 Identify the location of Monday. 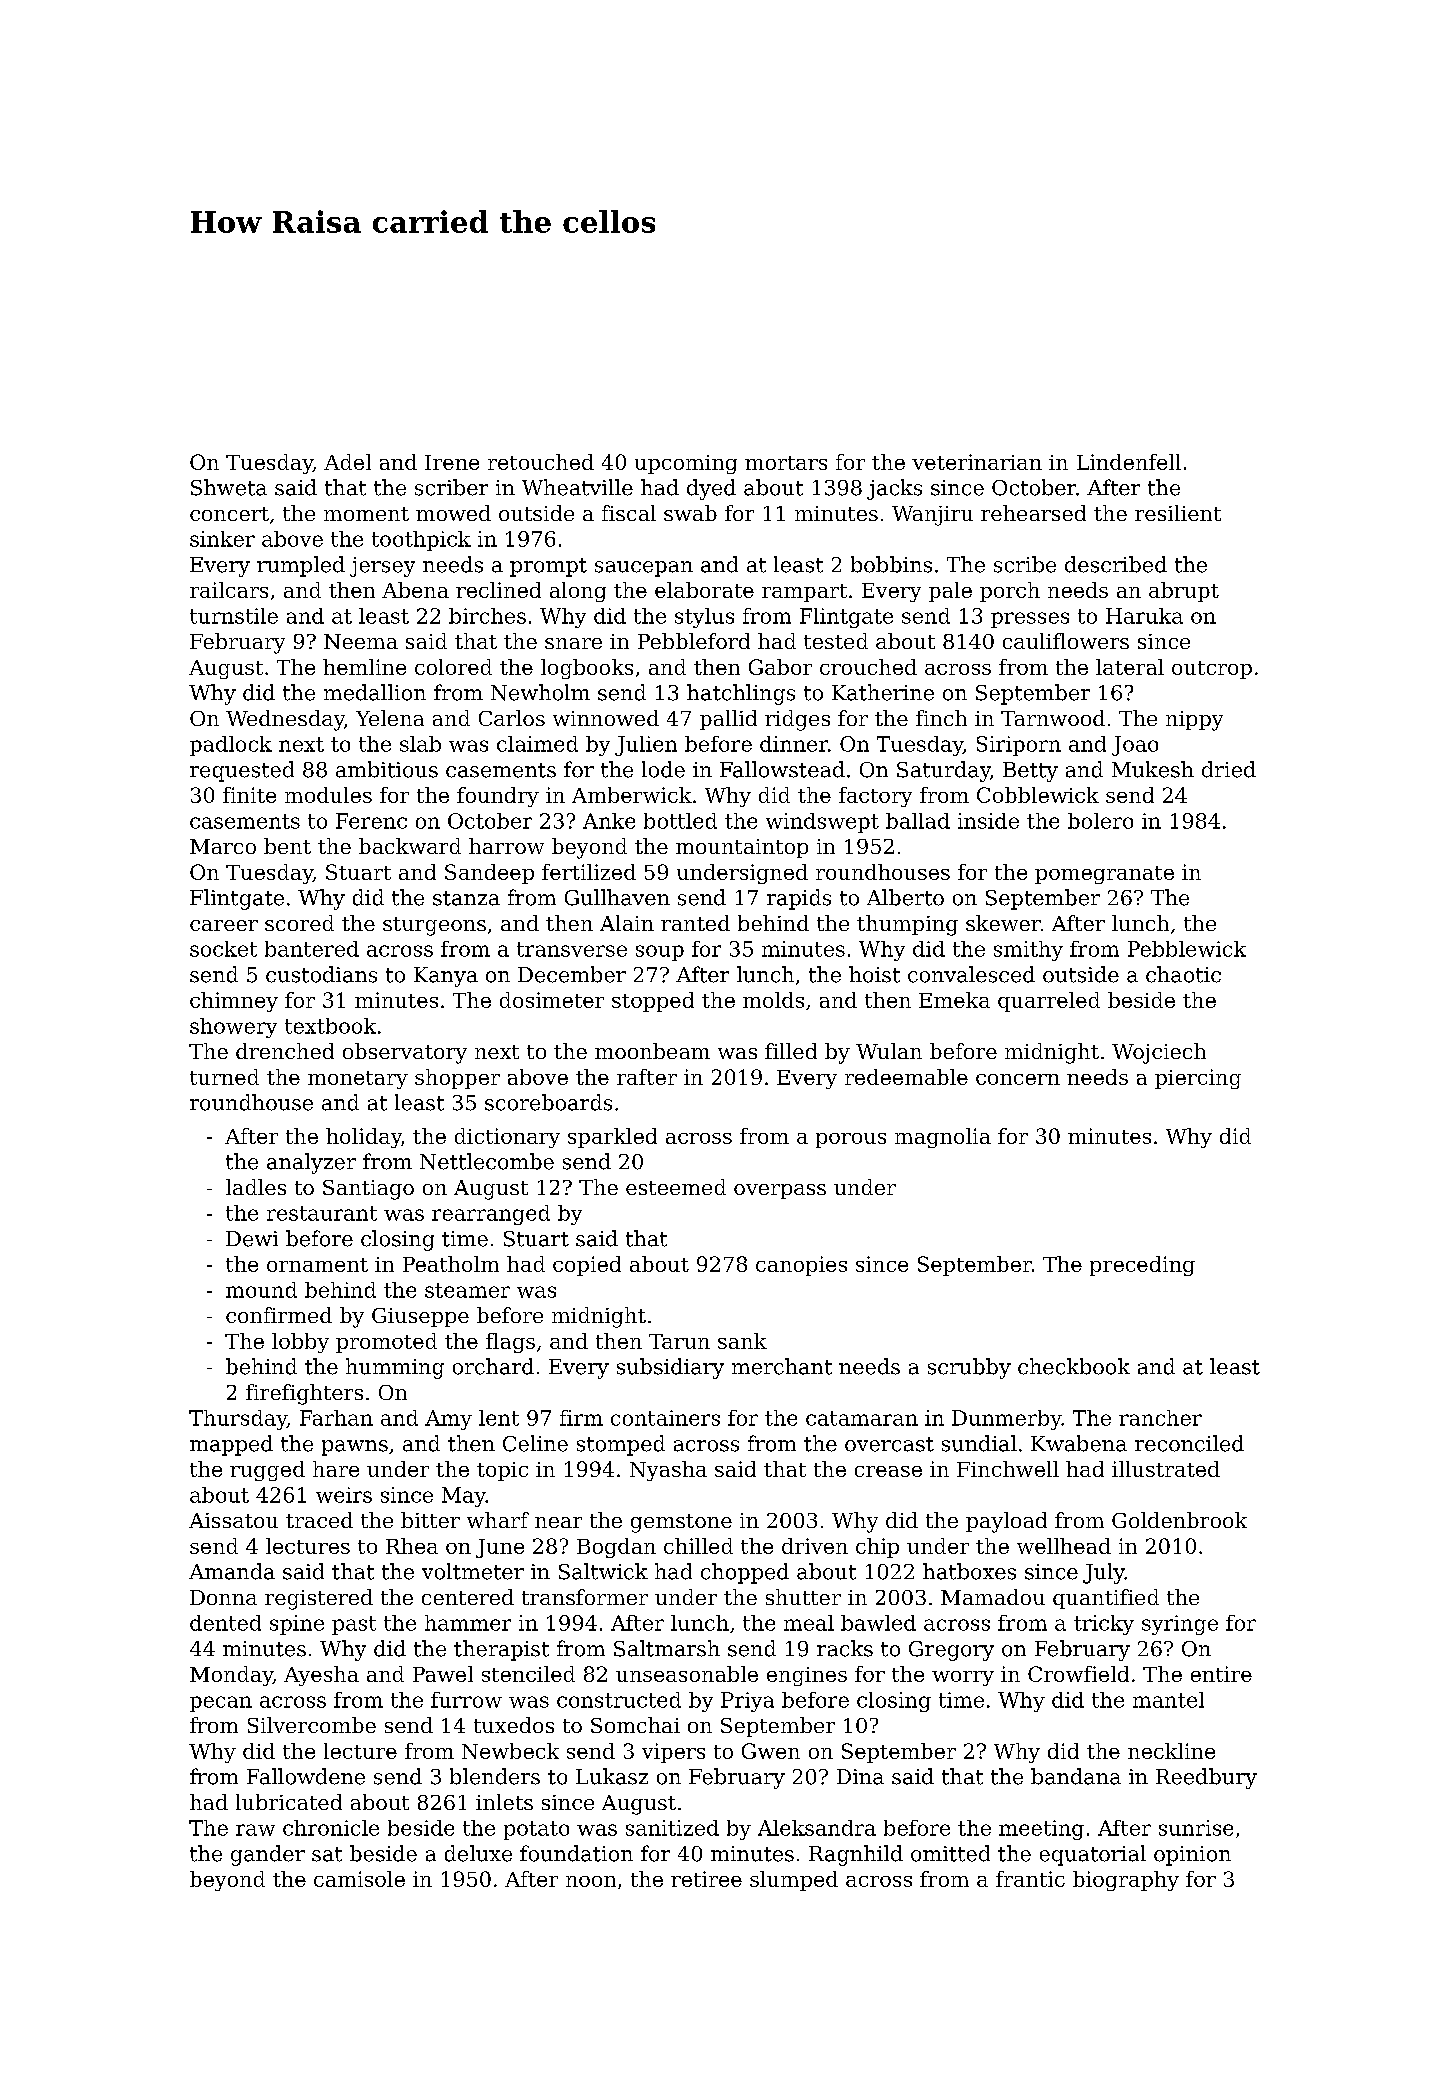
(231, 1676).
